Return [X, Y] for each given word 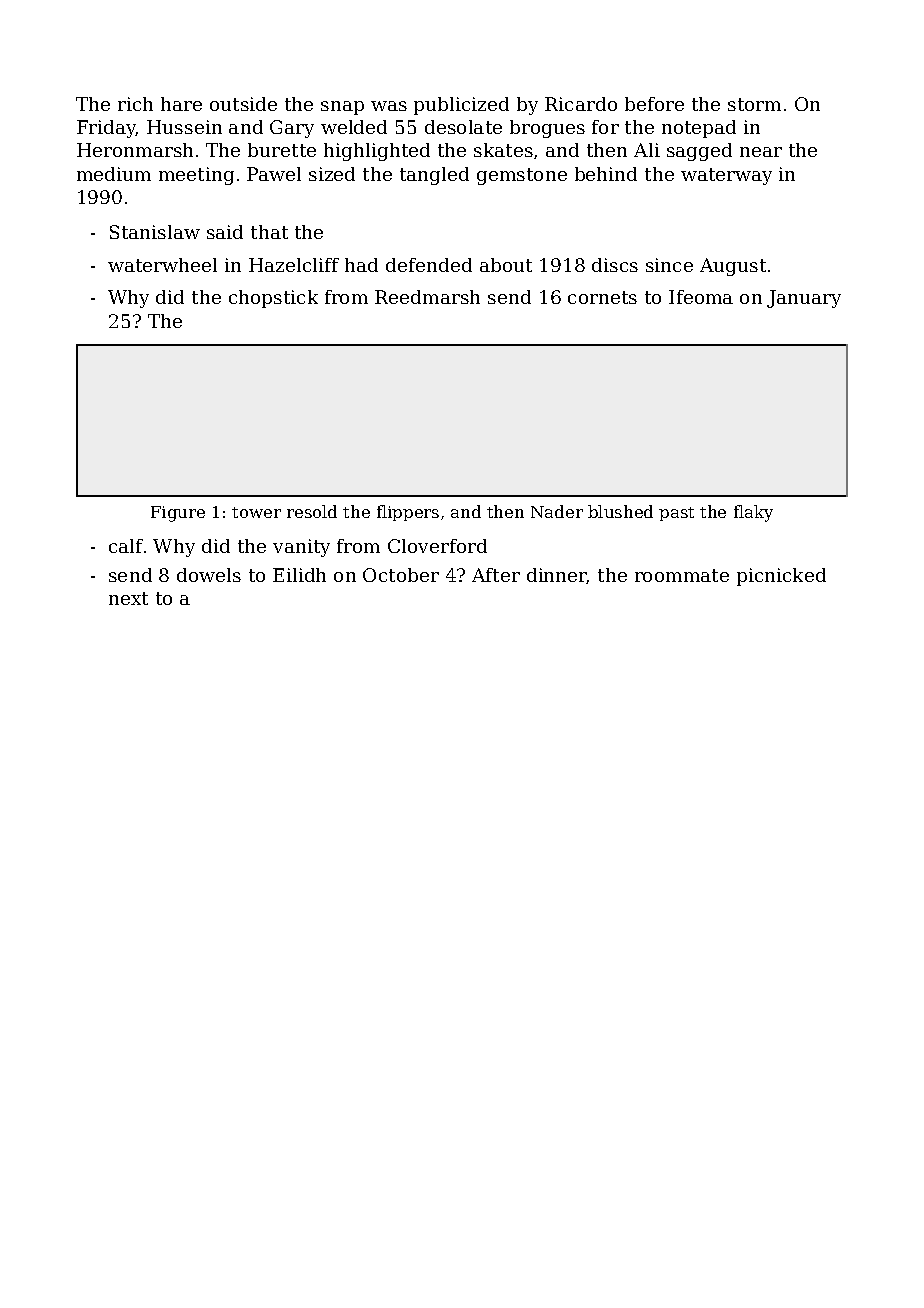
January [804, 299]
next [128, 598]
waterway [726, 176]
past [676, 514]
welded [354, 127]
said [225, 232]
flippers [408, 513]
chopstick [273, 299]
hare [181, 104]
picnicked [781, 577]
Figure [178, 514]
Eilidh [299, 575]
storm [754, 104]
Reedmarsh [427, 297]
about [506, 265]
